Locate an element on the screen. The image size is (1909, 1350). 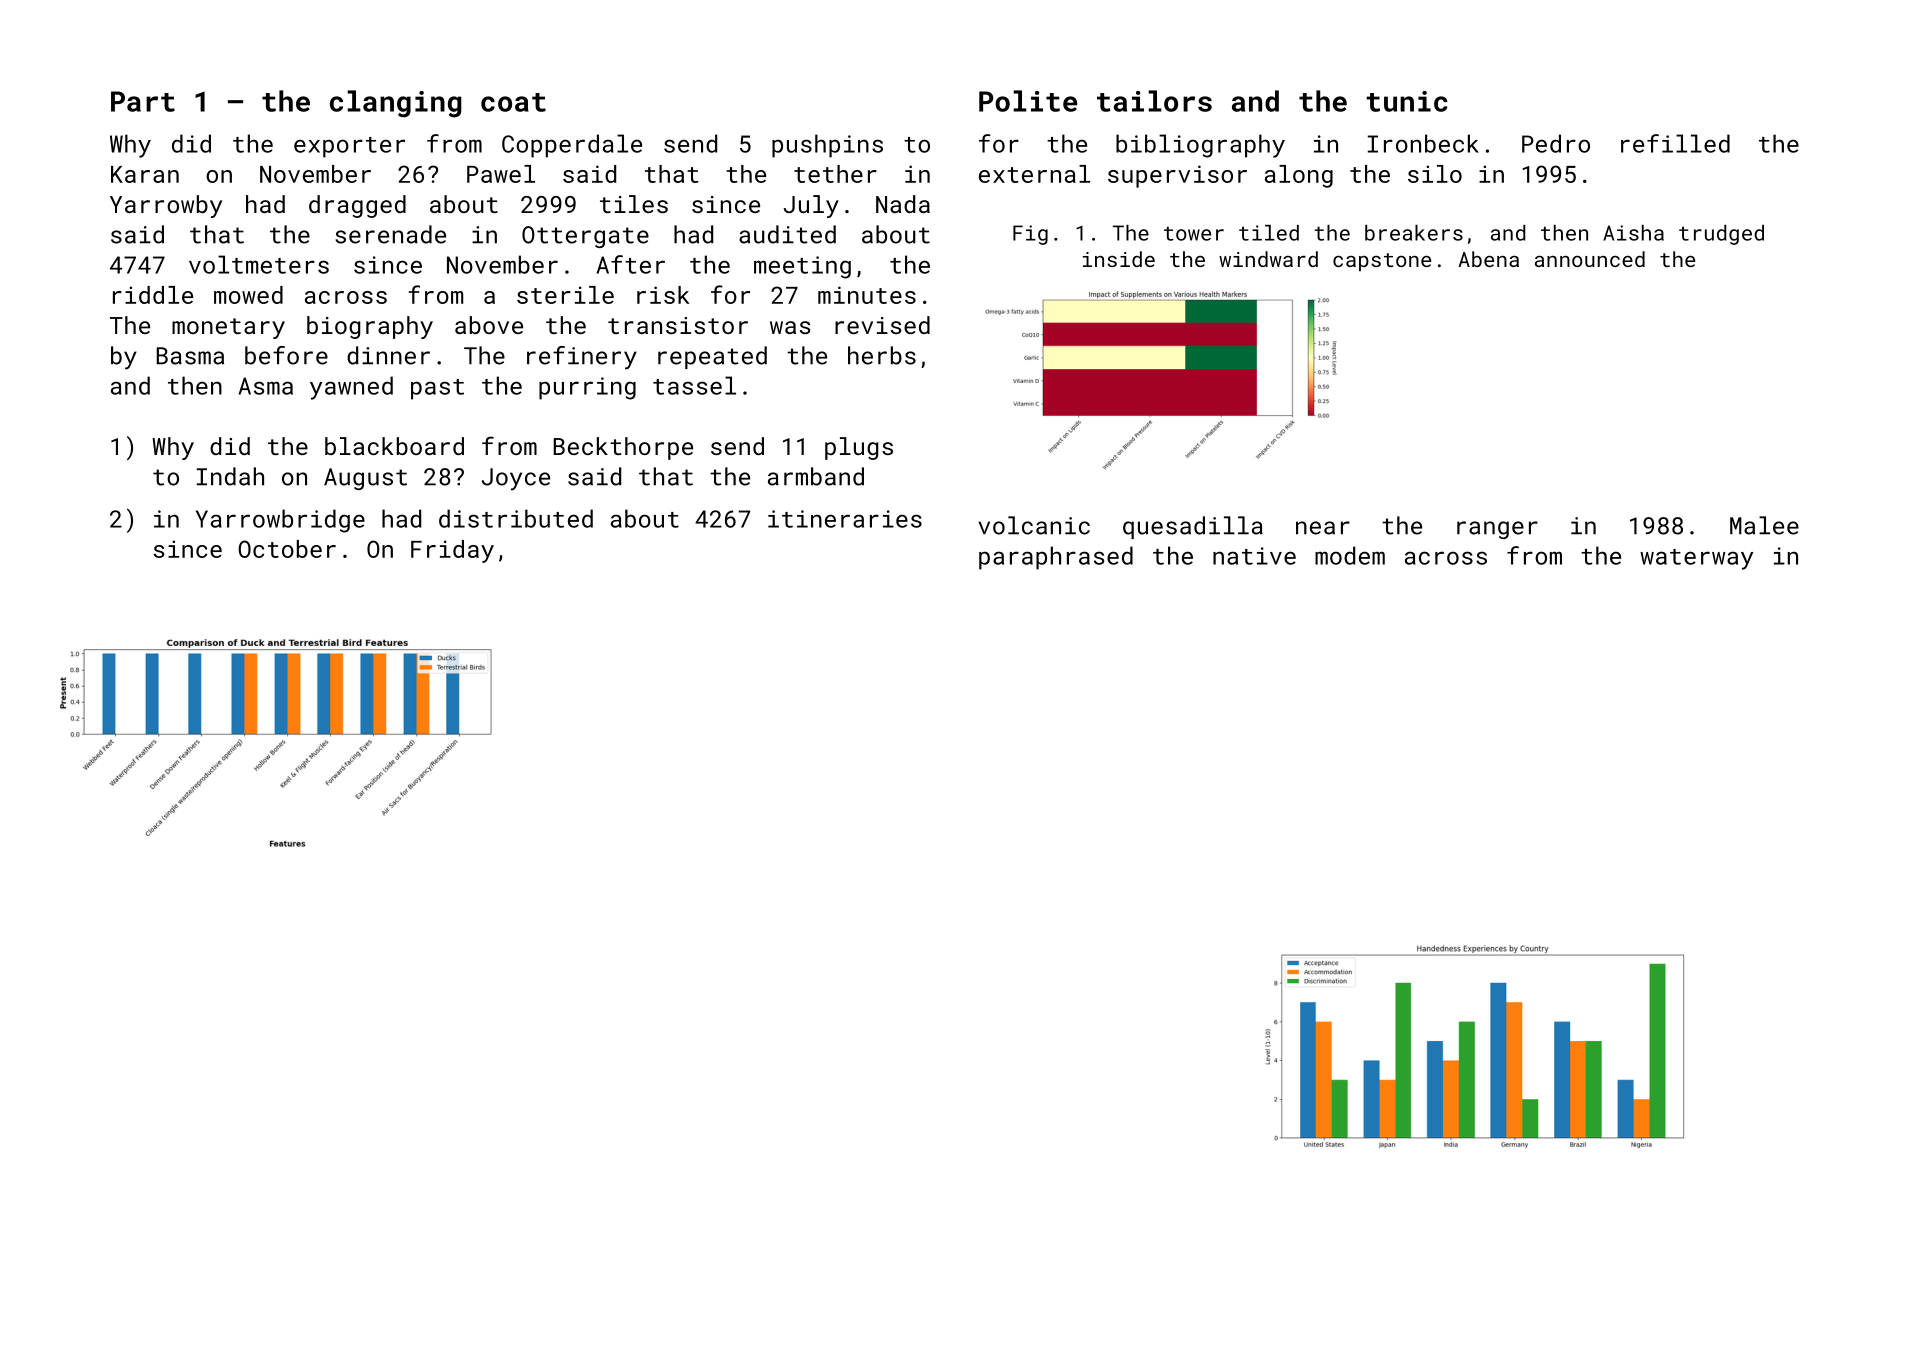
monetary is located at coordinates (228, 328).
